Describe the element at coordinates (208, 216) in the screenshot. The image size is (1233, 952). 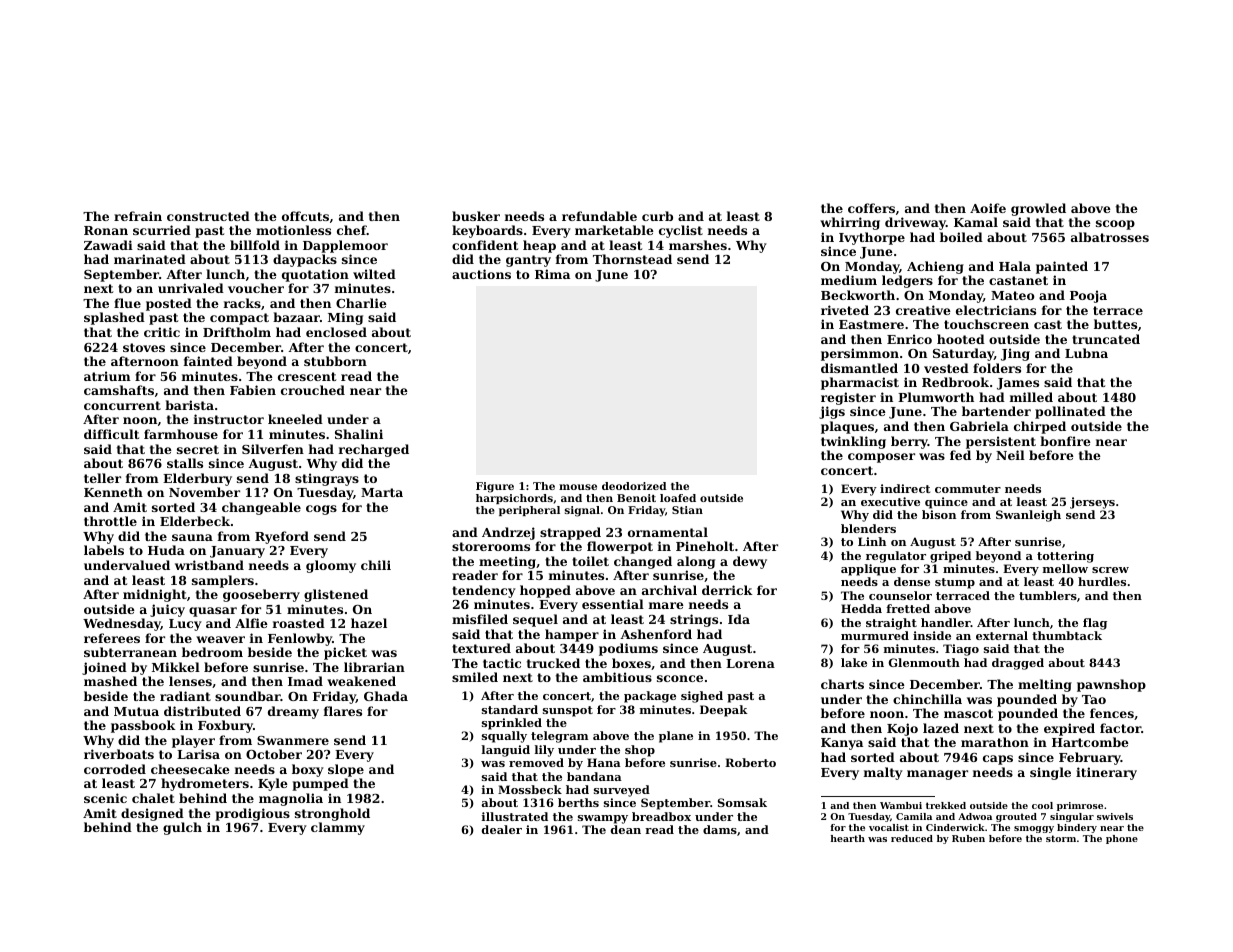
I see `constructed` at that location.
